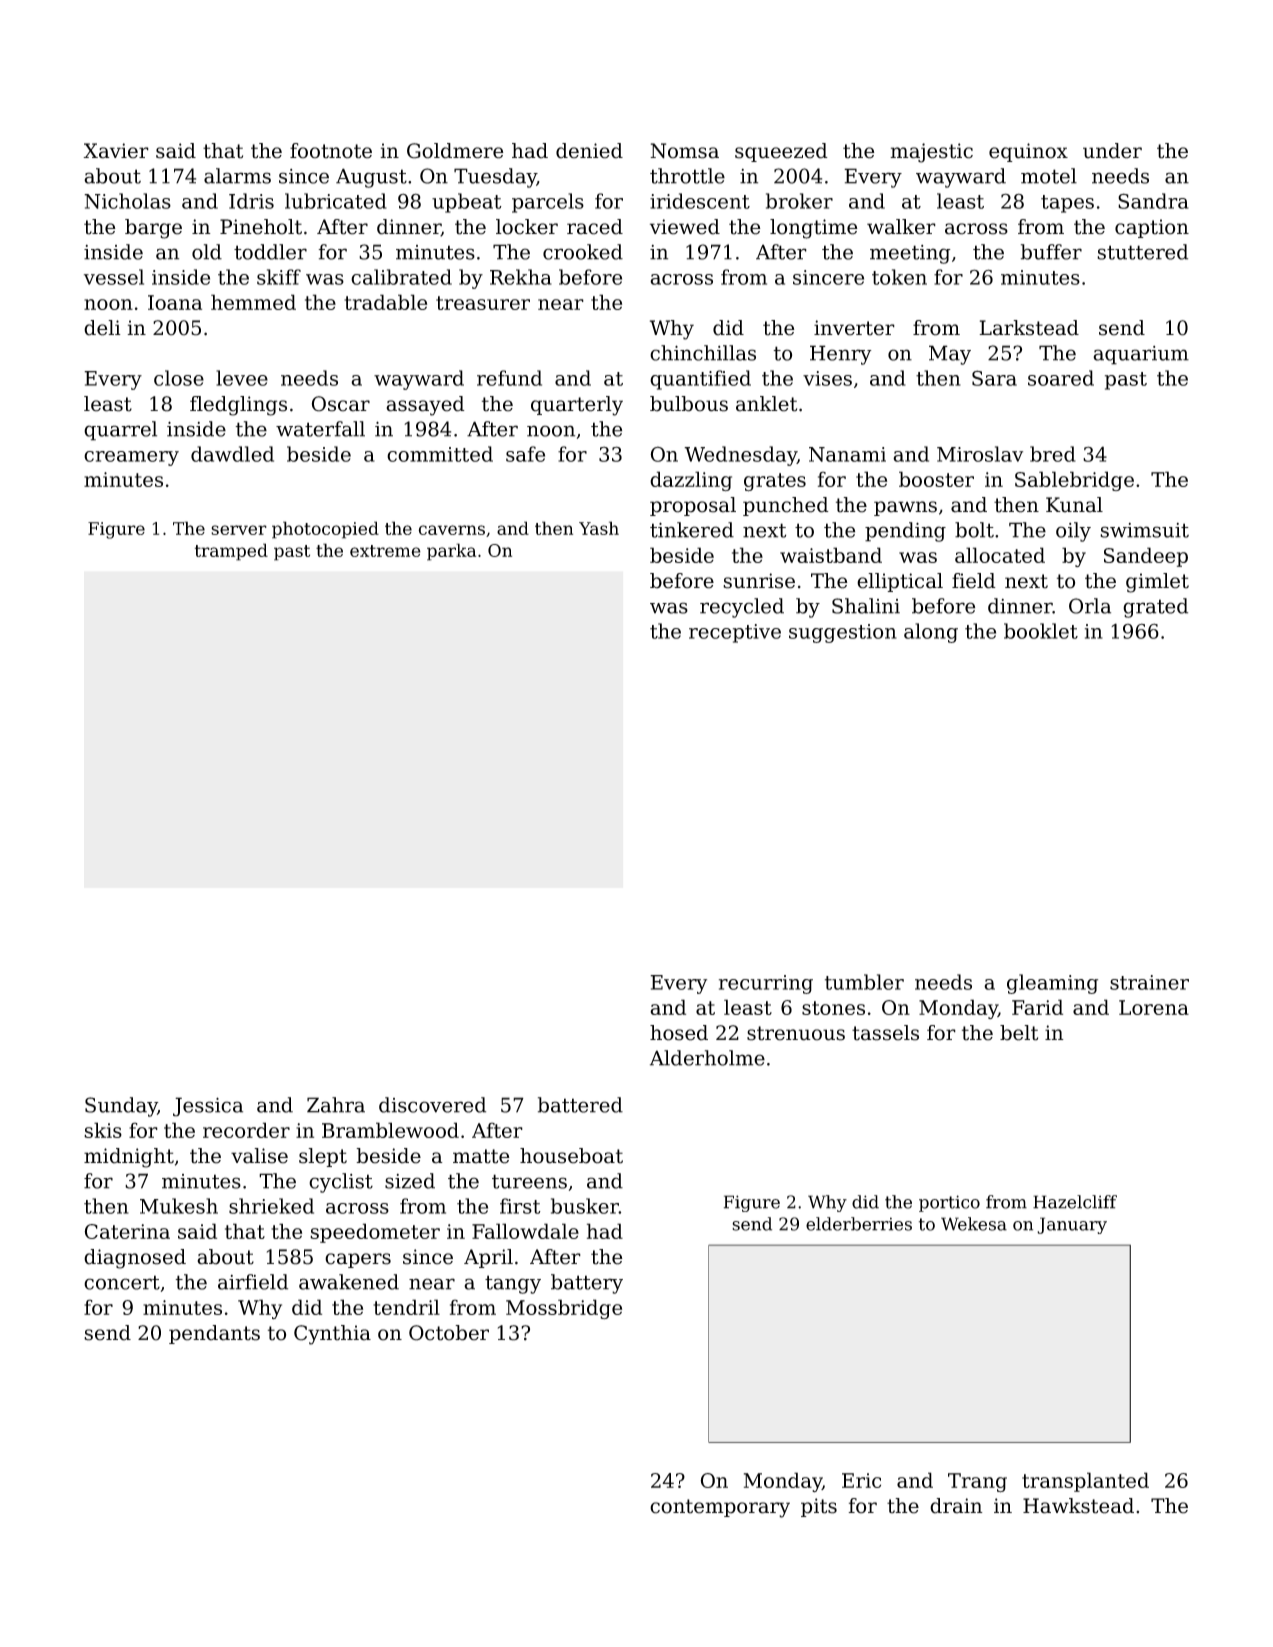  What do you see at coordinates (766, 984) in the image?
I see `recurring` at bounding box center [766, 984].
